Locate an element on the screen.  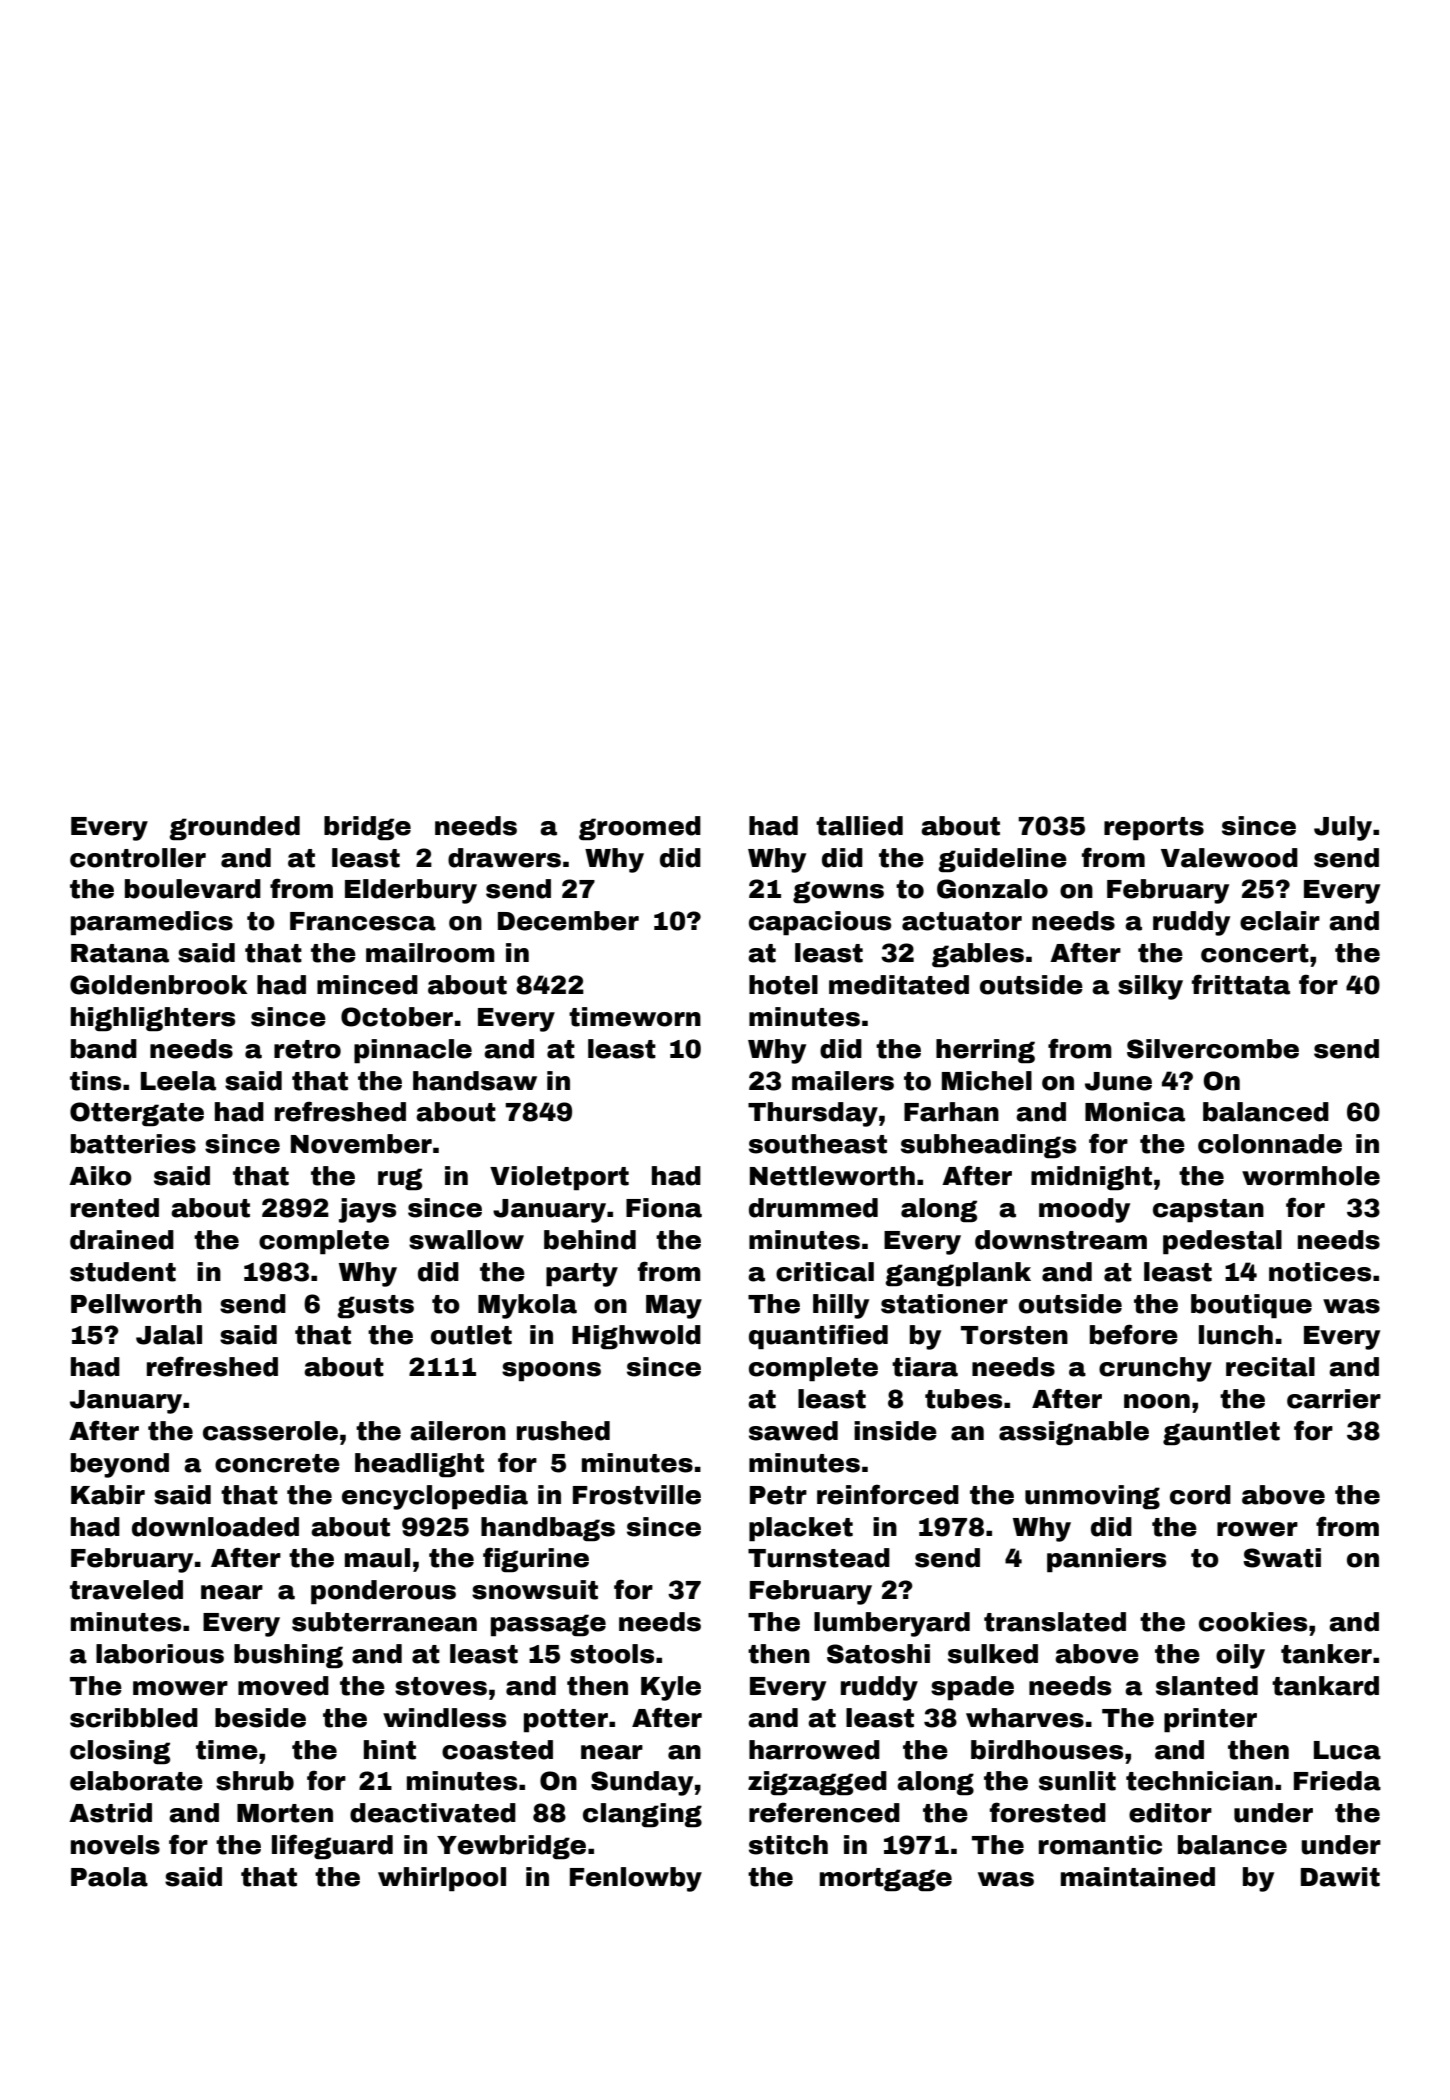
July is located at coordinates (1343, 828).
